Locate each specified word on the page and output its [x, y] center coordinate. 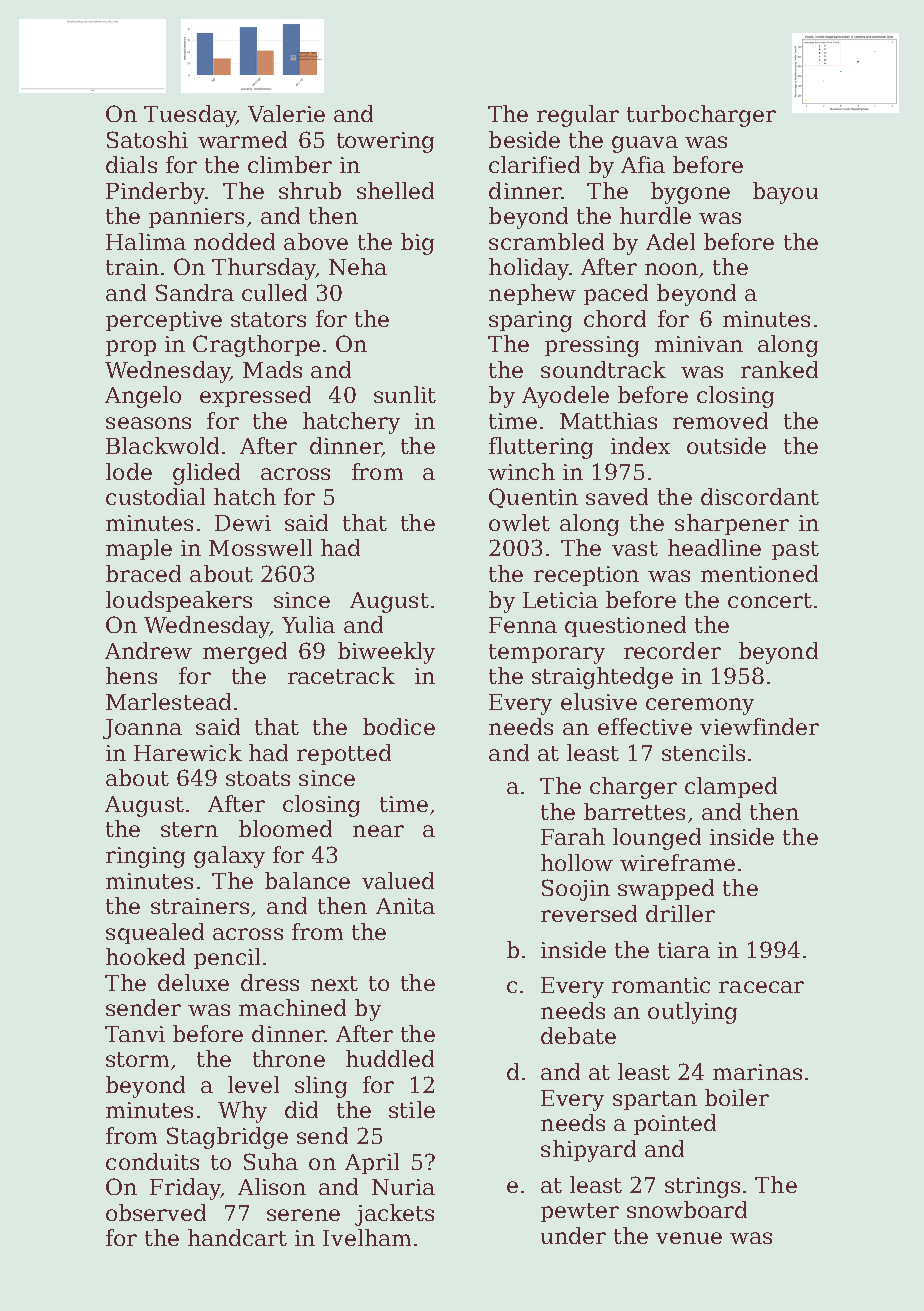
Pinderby [155, 193]
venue [689, 1238]
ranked [779, 369]
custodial [155, 496]
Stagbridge [227, 1138]
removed [720, 420]
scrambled [546, 241]
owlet [519, 522]
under [573, 1235]
